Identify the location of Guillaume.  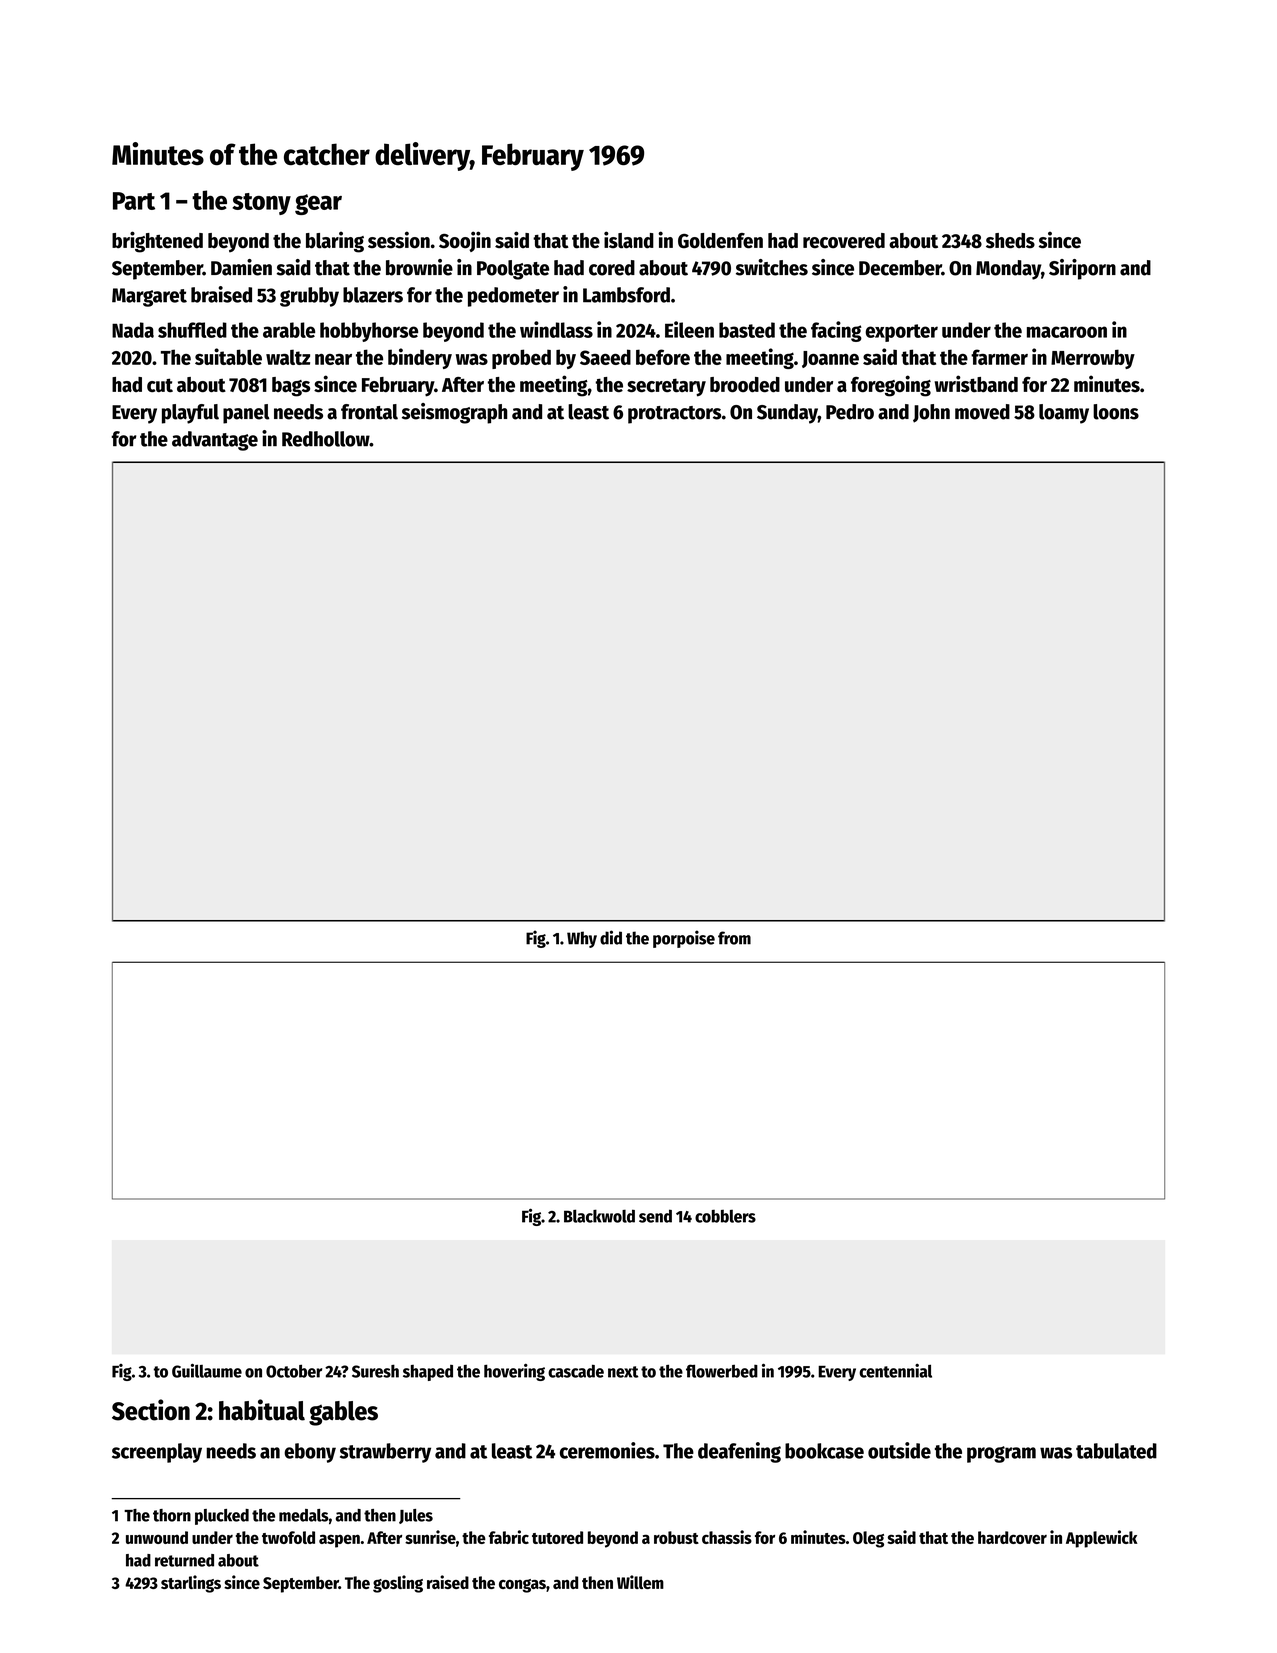
(207, 1370).
